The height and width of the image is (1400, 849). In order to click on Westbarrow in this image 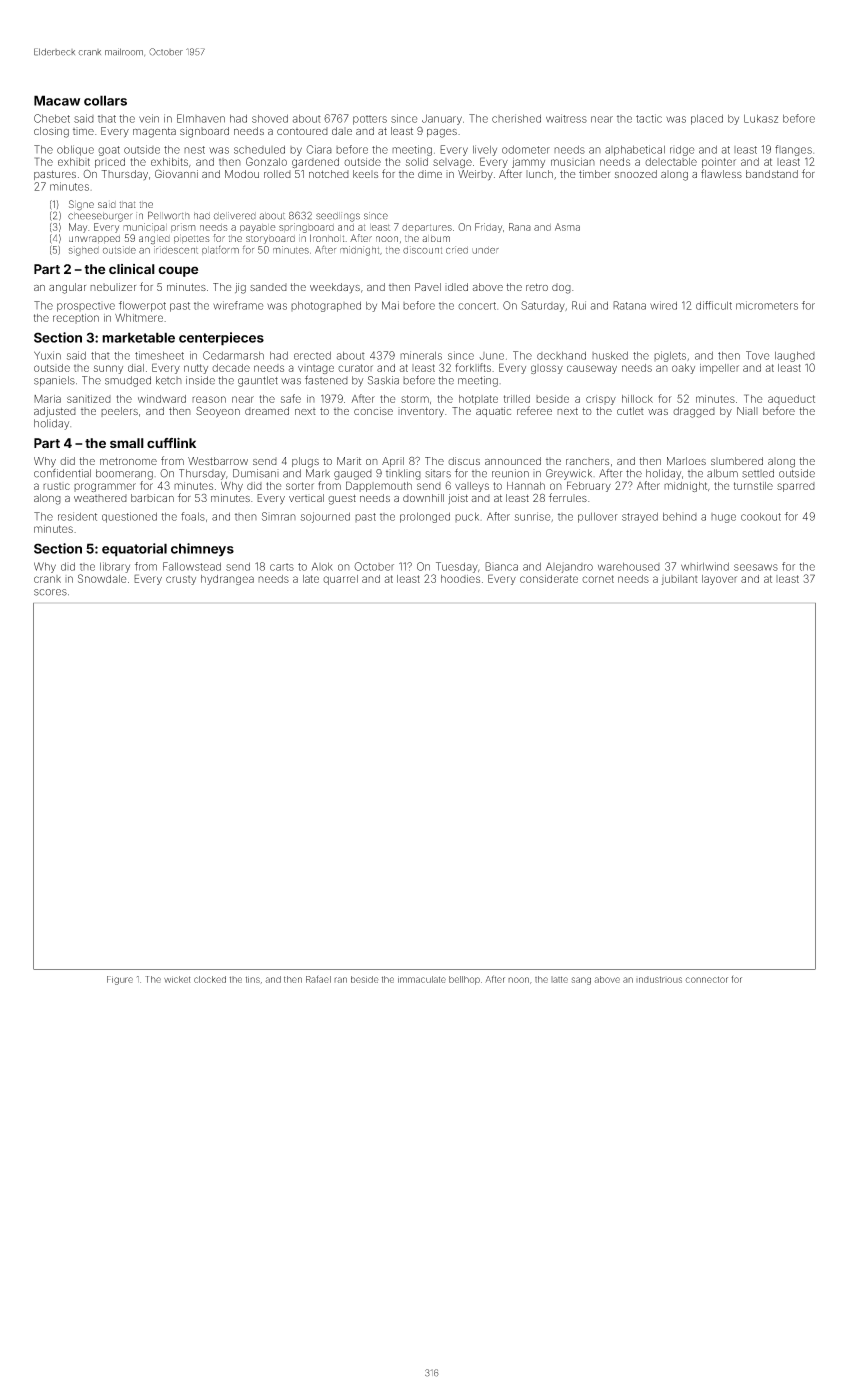, I will do `click(218, 461)`.
